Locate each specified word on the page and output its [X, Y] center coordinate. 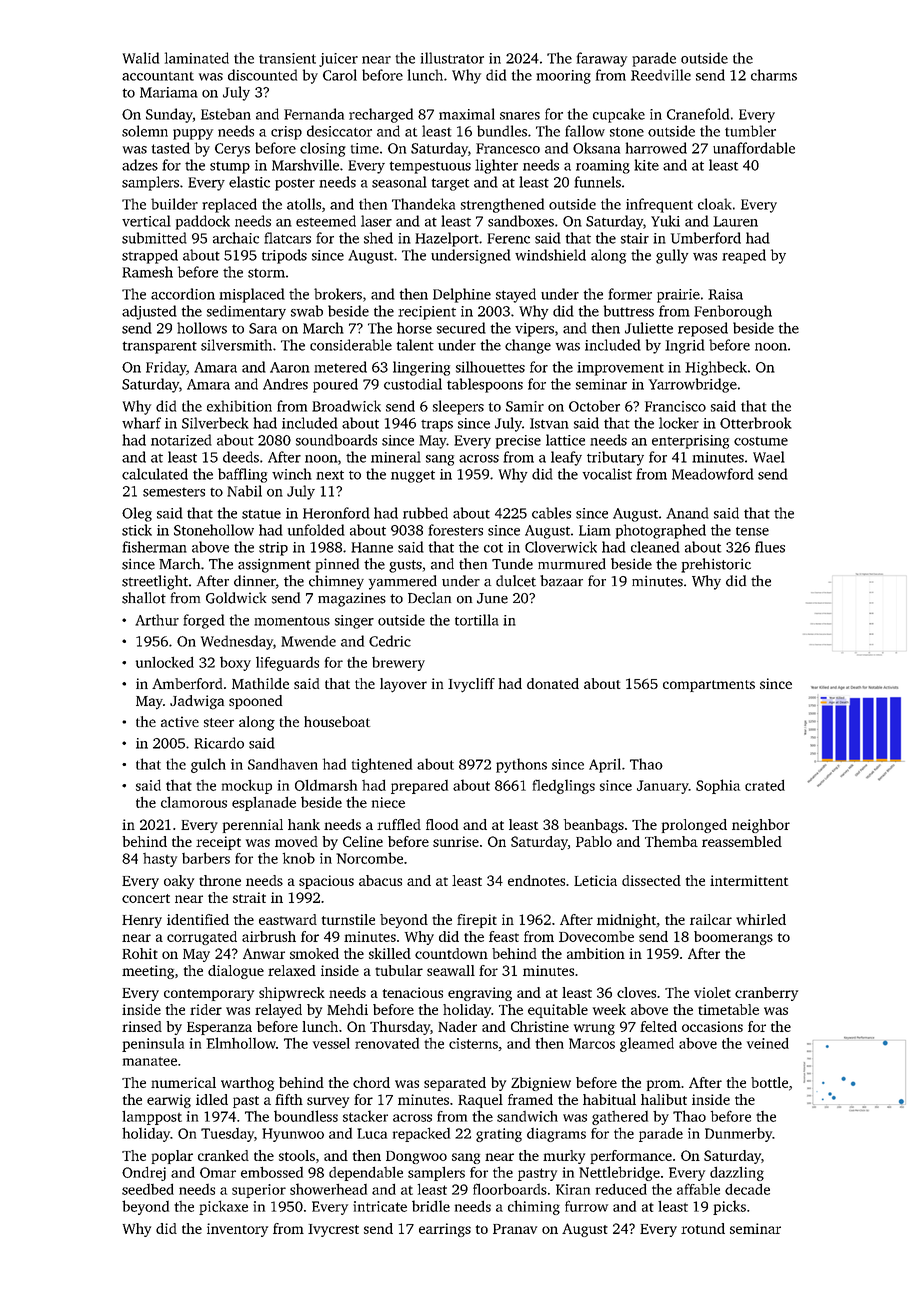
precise [518, 442]
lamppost [152, 1118]
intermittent [749, 880]
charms [774, 75]
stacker [365, 1116]
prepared [419, 787]
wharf [141, 423]
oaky [179, 882]
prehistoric [716, 565]
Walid [141, 58]
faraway [602, 59]
